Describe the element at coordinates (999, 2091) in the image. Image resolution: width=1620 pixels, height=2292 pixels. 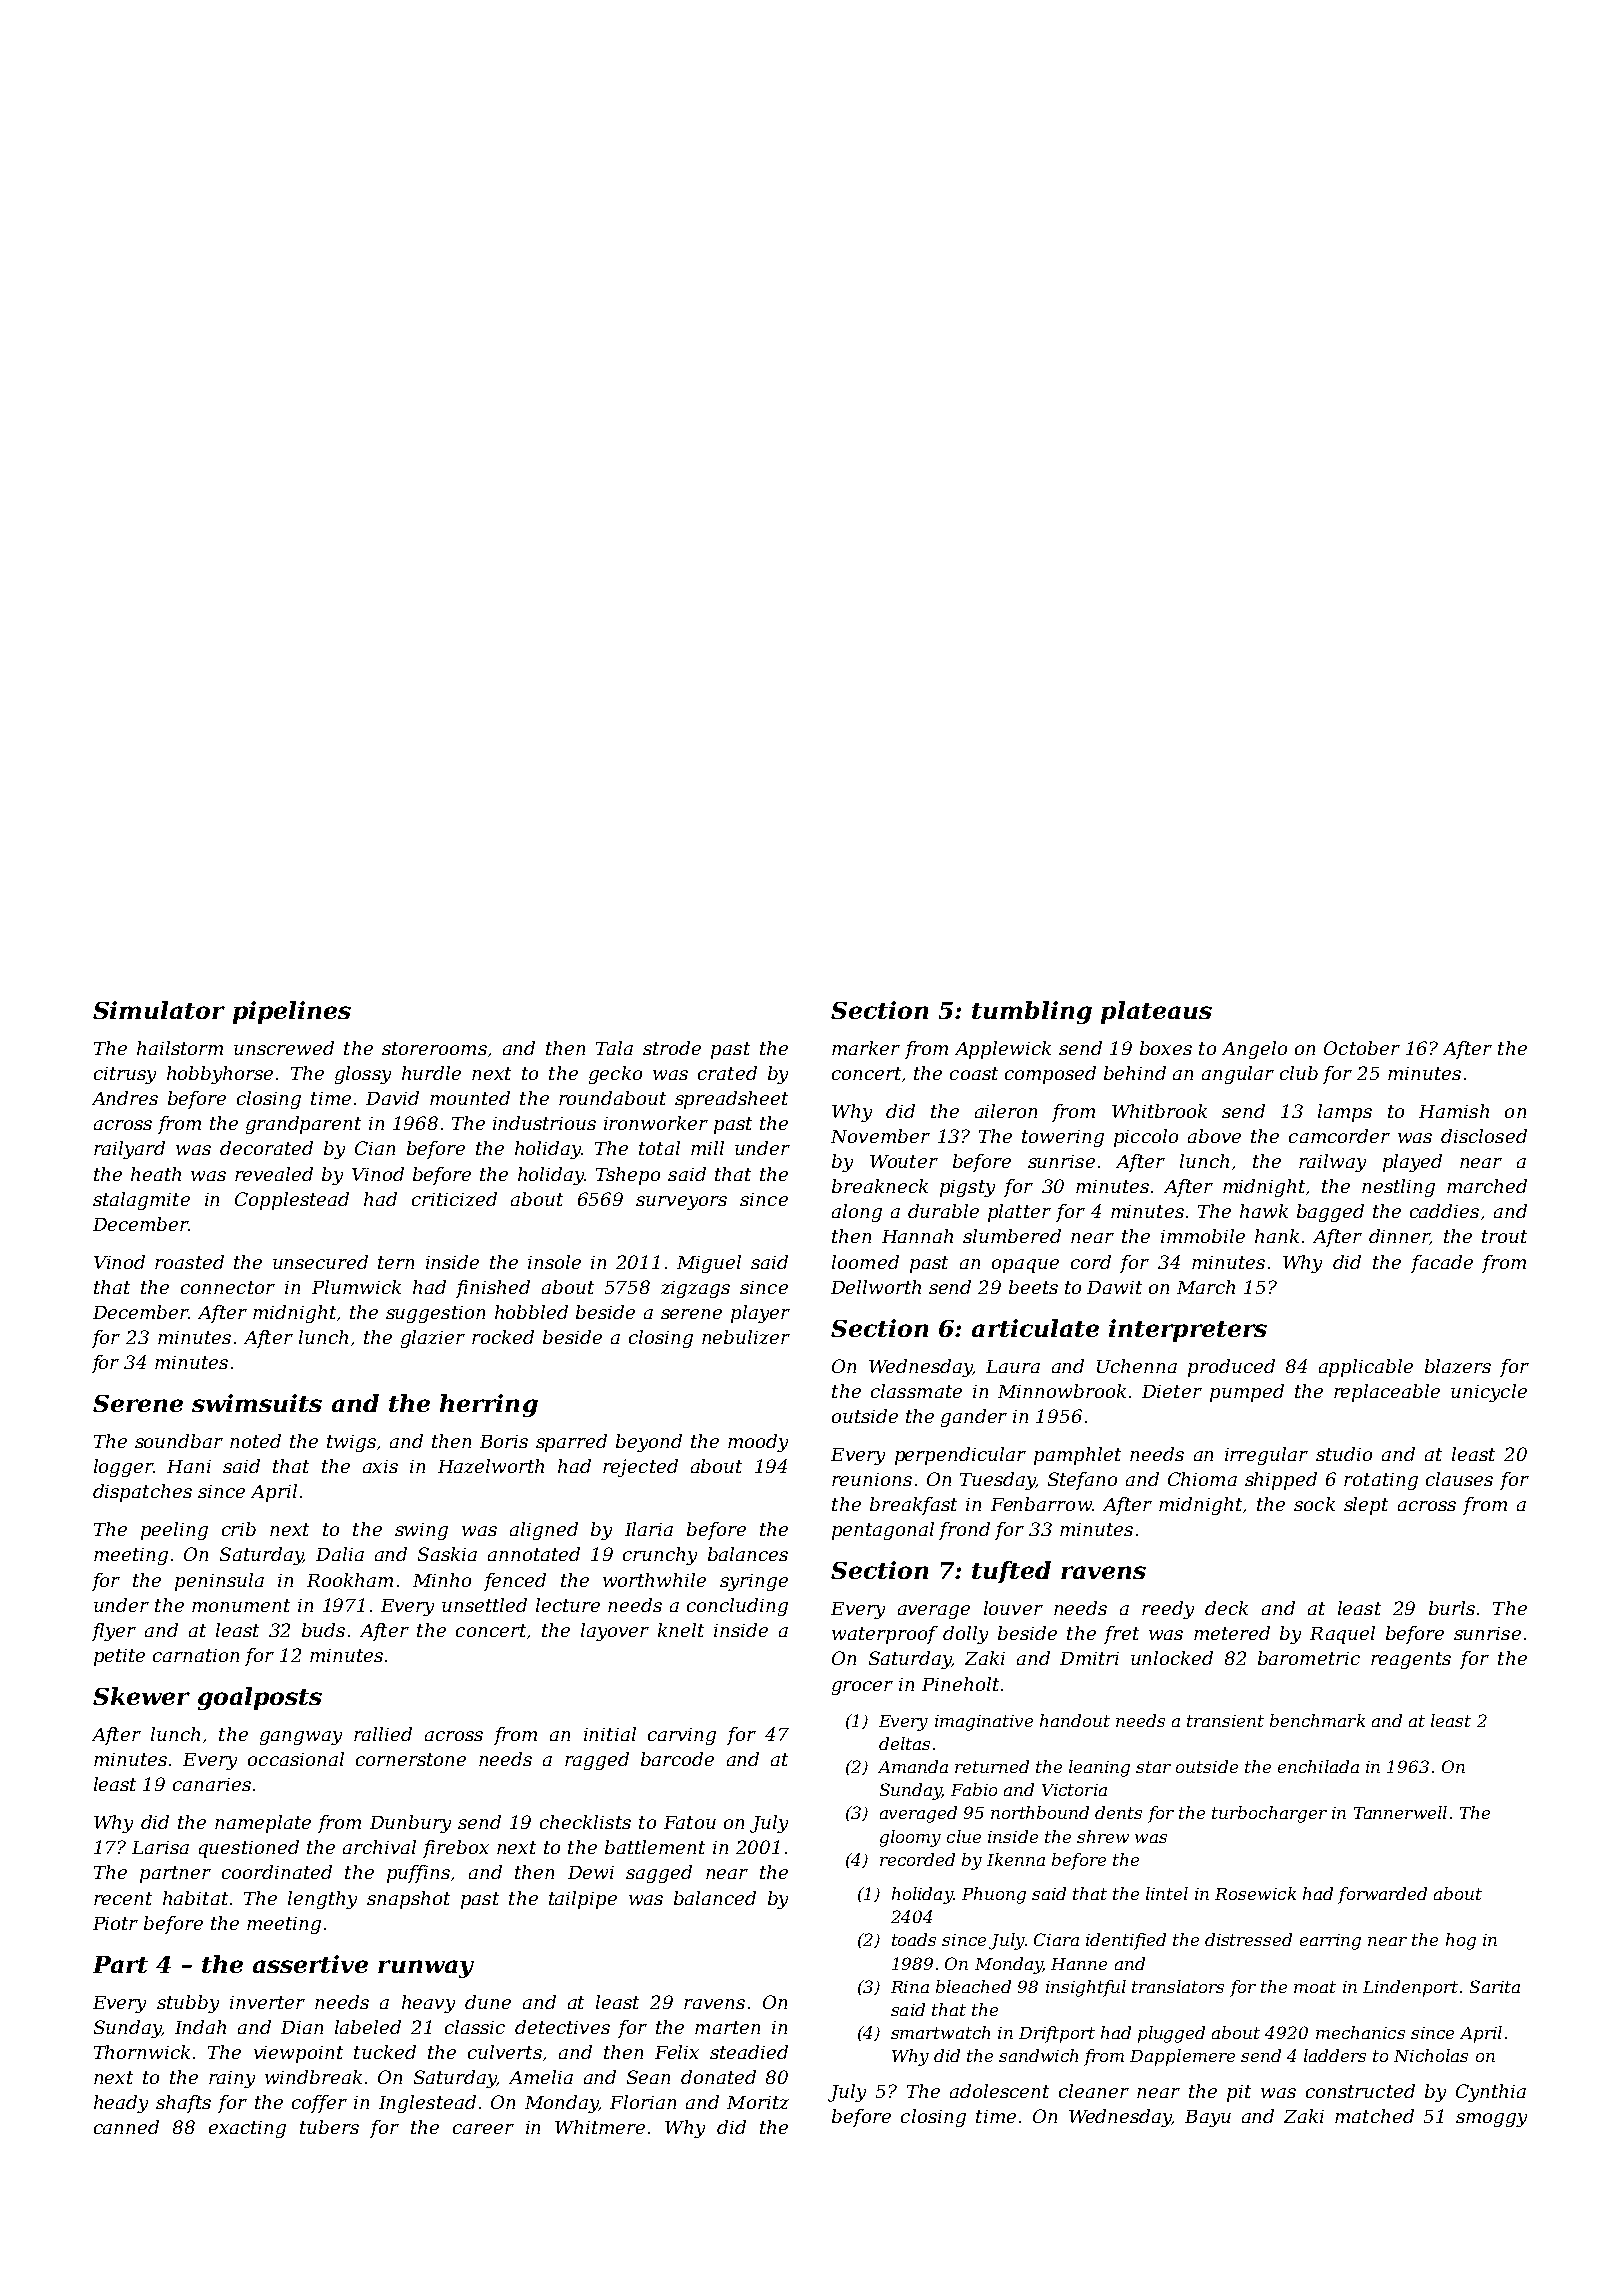
I see `adolescent` at that location.
